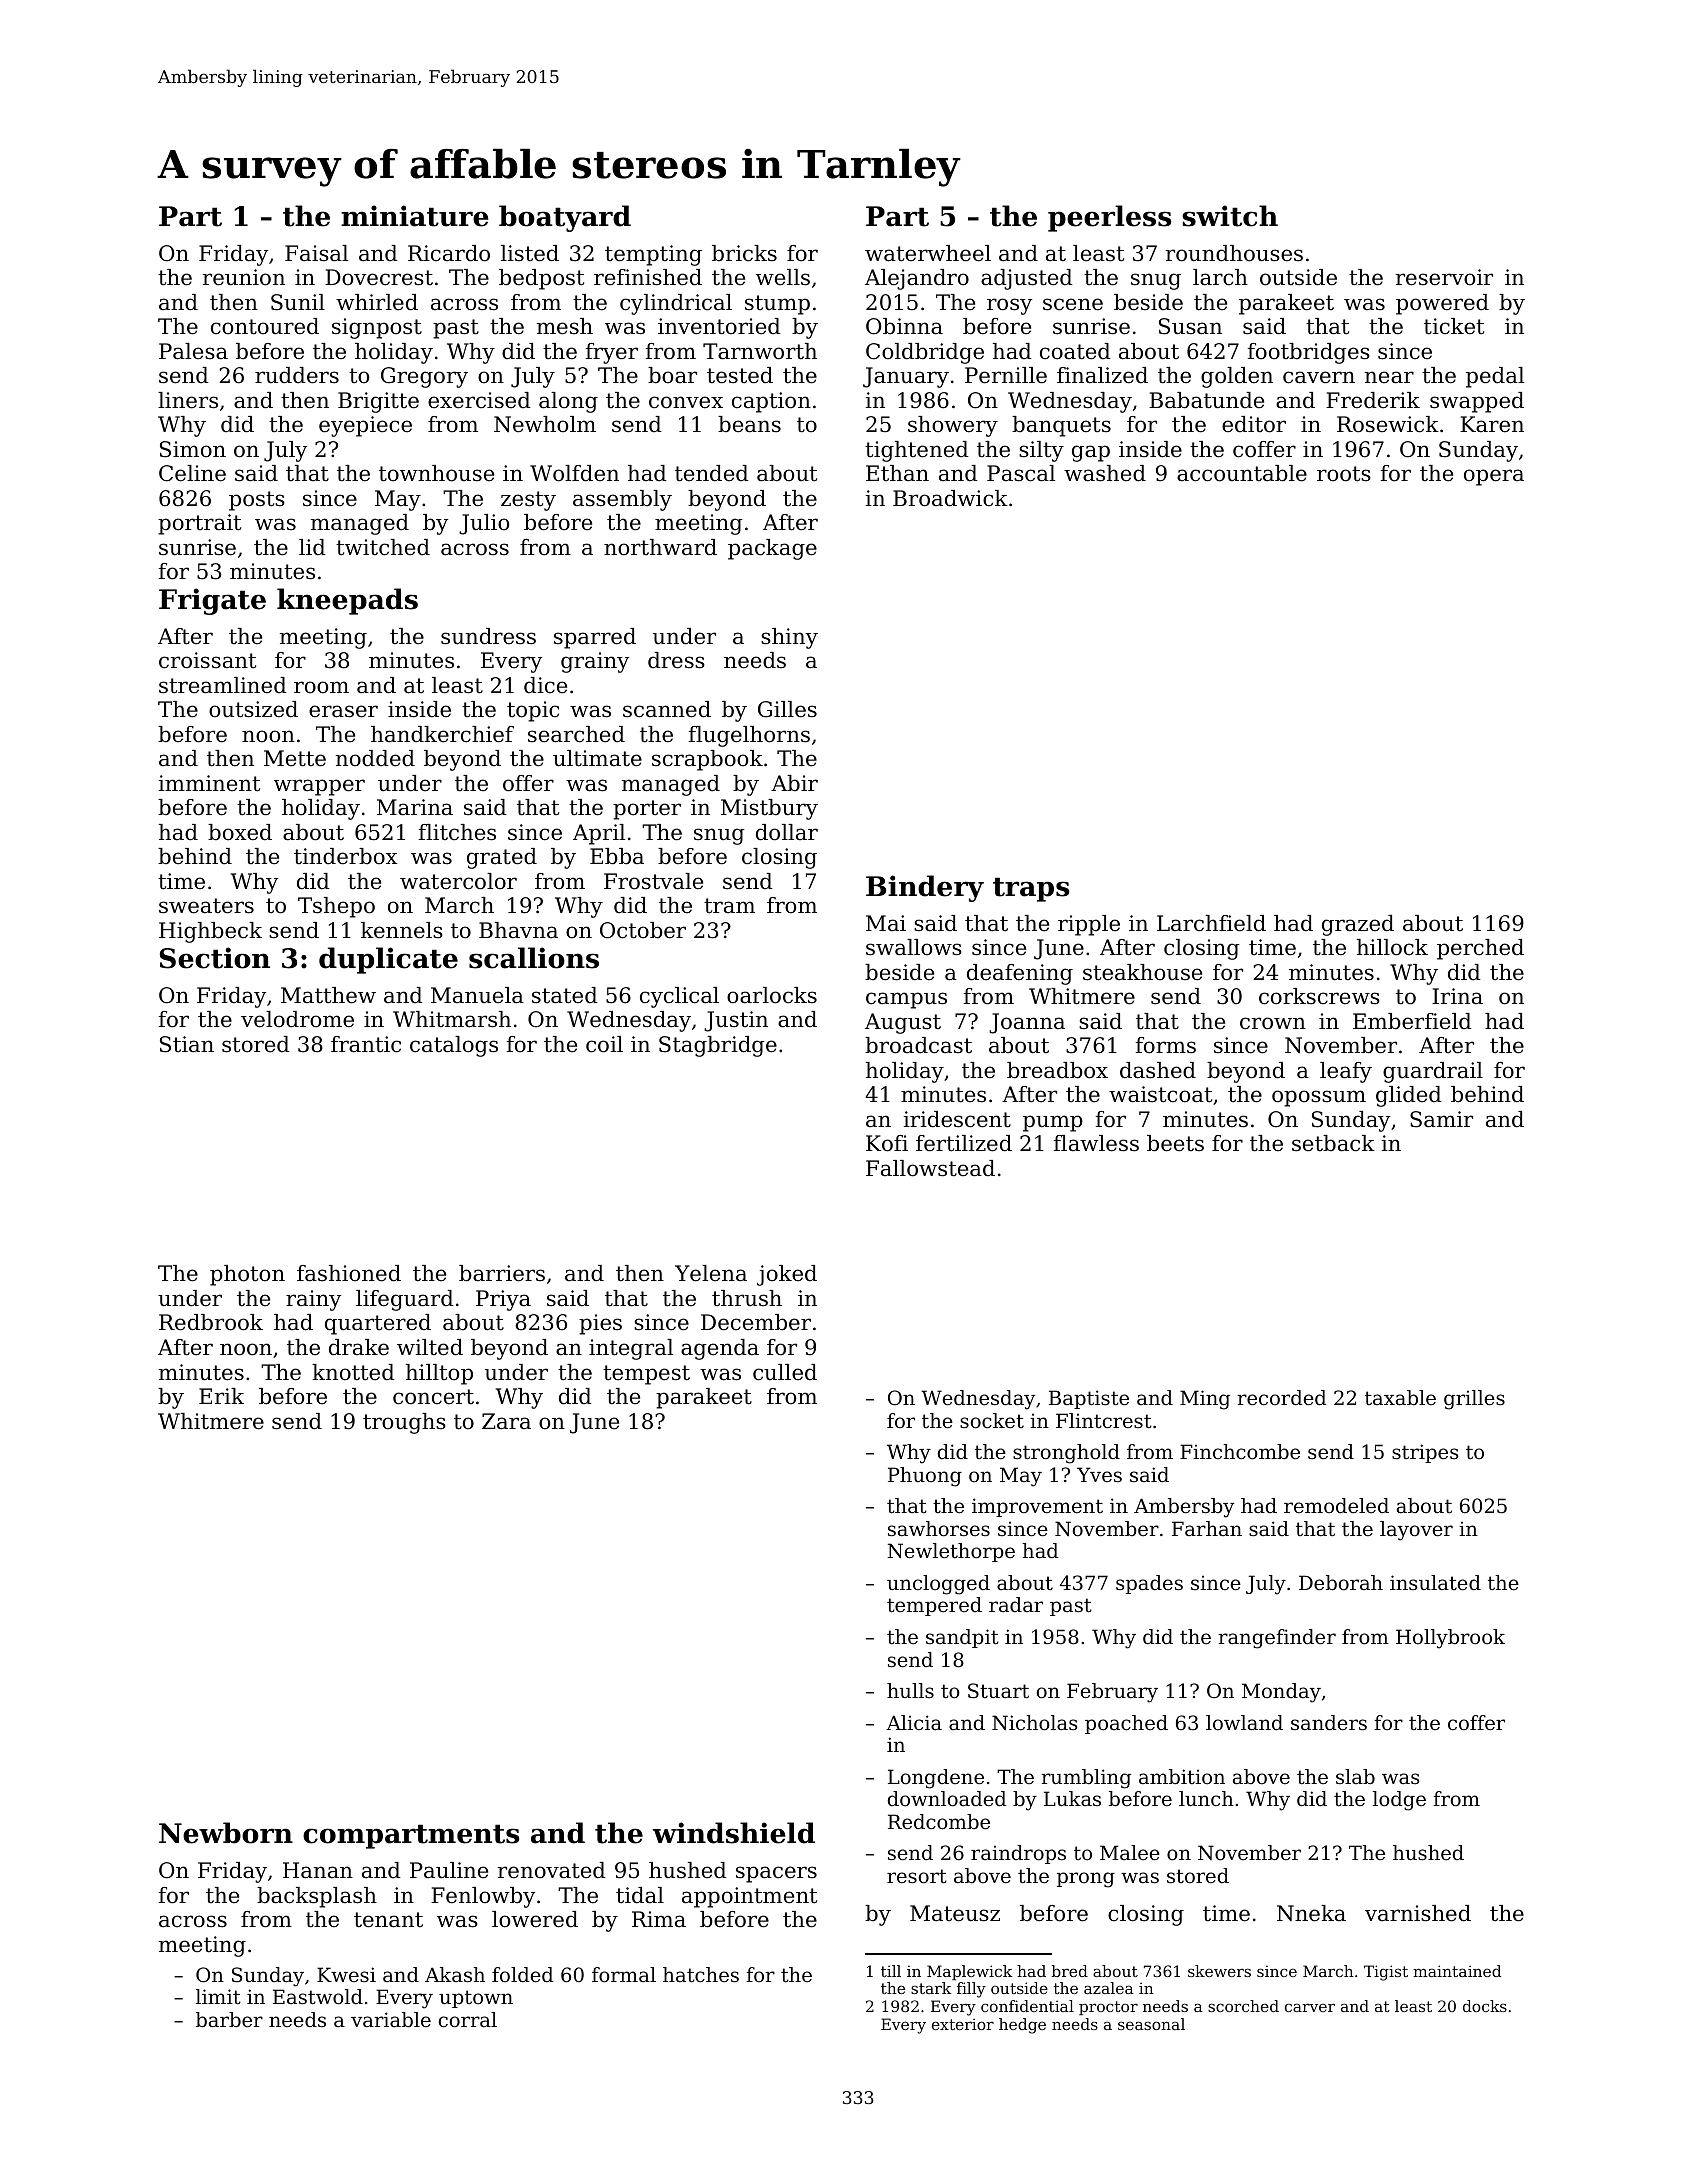 This document has width=1683, height=2178. I want to click on variable, so click(391, 2020).
